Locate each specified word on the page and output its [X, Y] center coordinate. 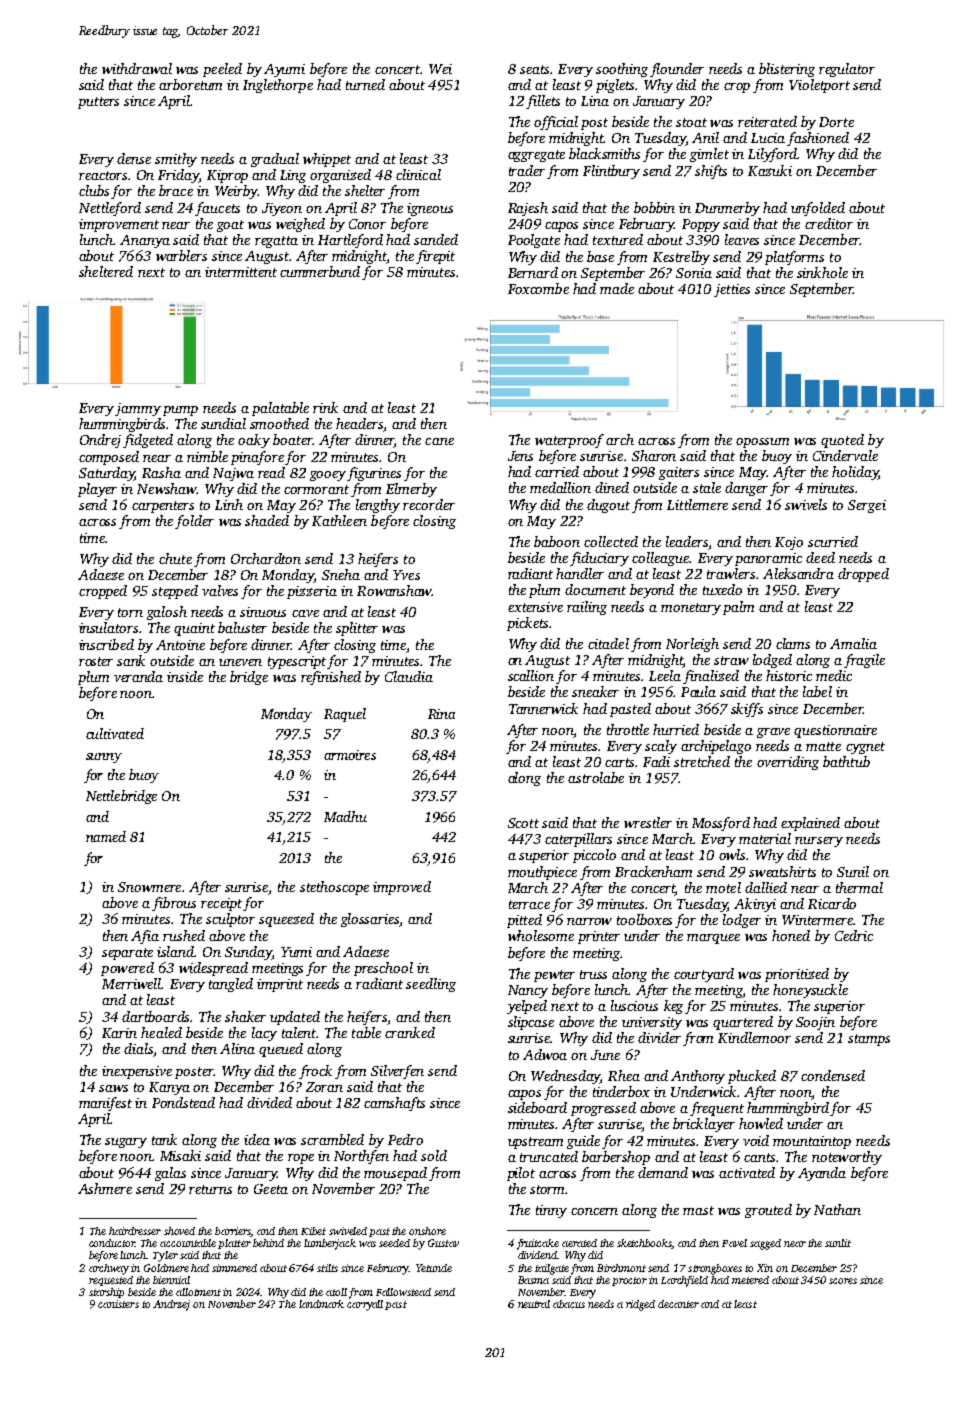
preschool [383, 969]
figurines [374, 474]
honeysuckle [810, 991]
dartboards [155, 1016]
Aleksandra [798, 573]
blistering [787, 70]
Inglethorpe [278, 86]
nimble [207, 456]
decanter [678, 1304]
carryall [365, 1305]
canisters [118, 1304]
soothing [622, 70]
